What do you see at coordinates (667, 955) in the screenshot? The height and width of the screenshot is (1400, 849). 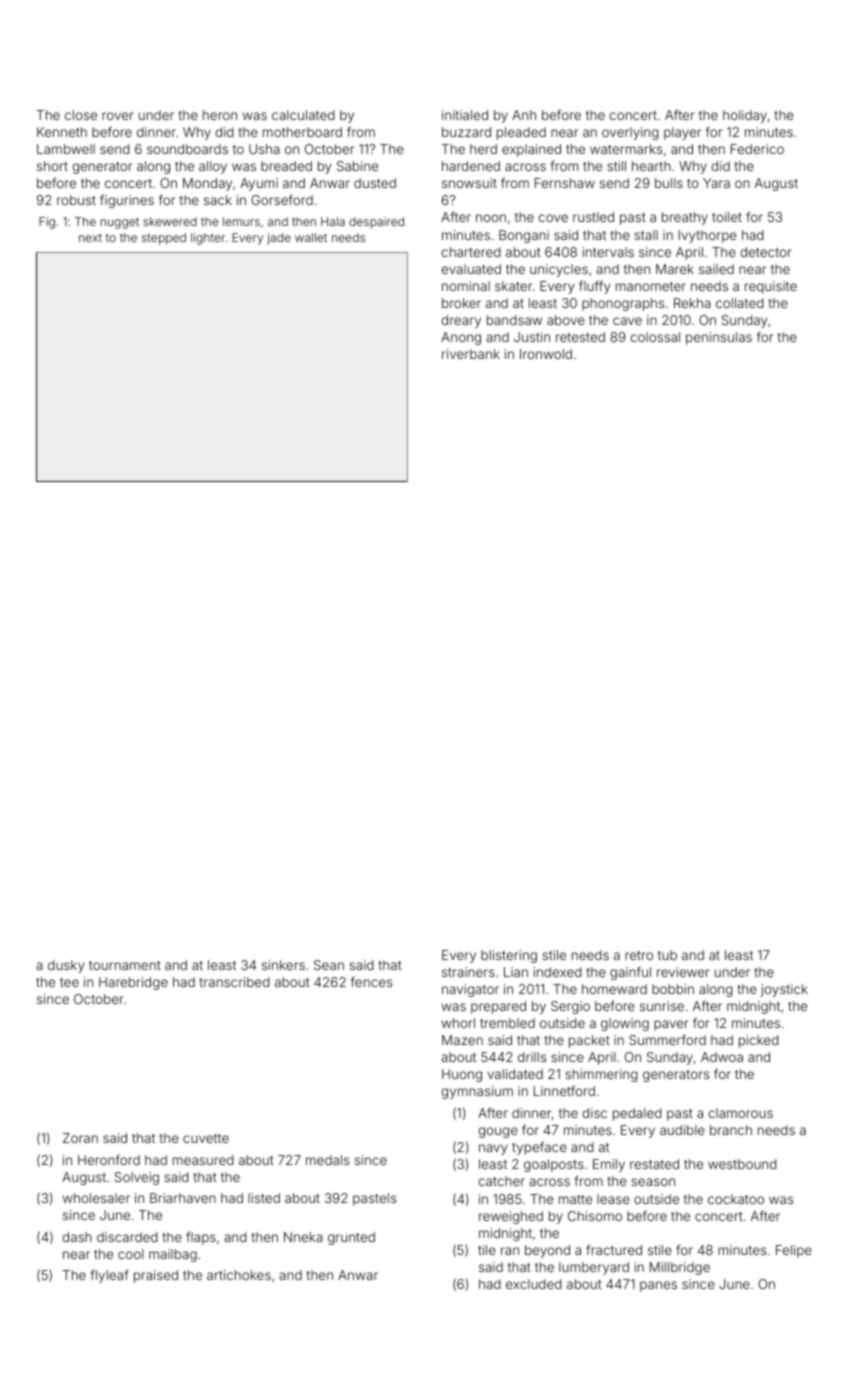 I see `tub` at bounding box center [667, 955].
